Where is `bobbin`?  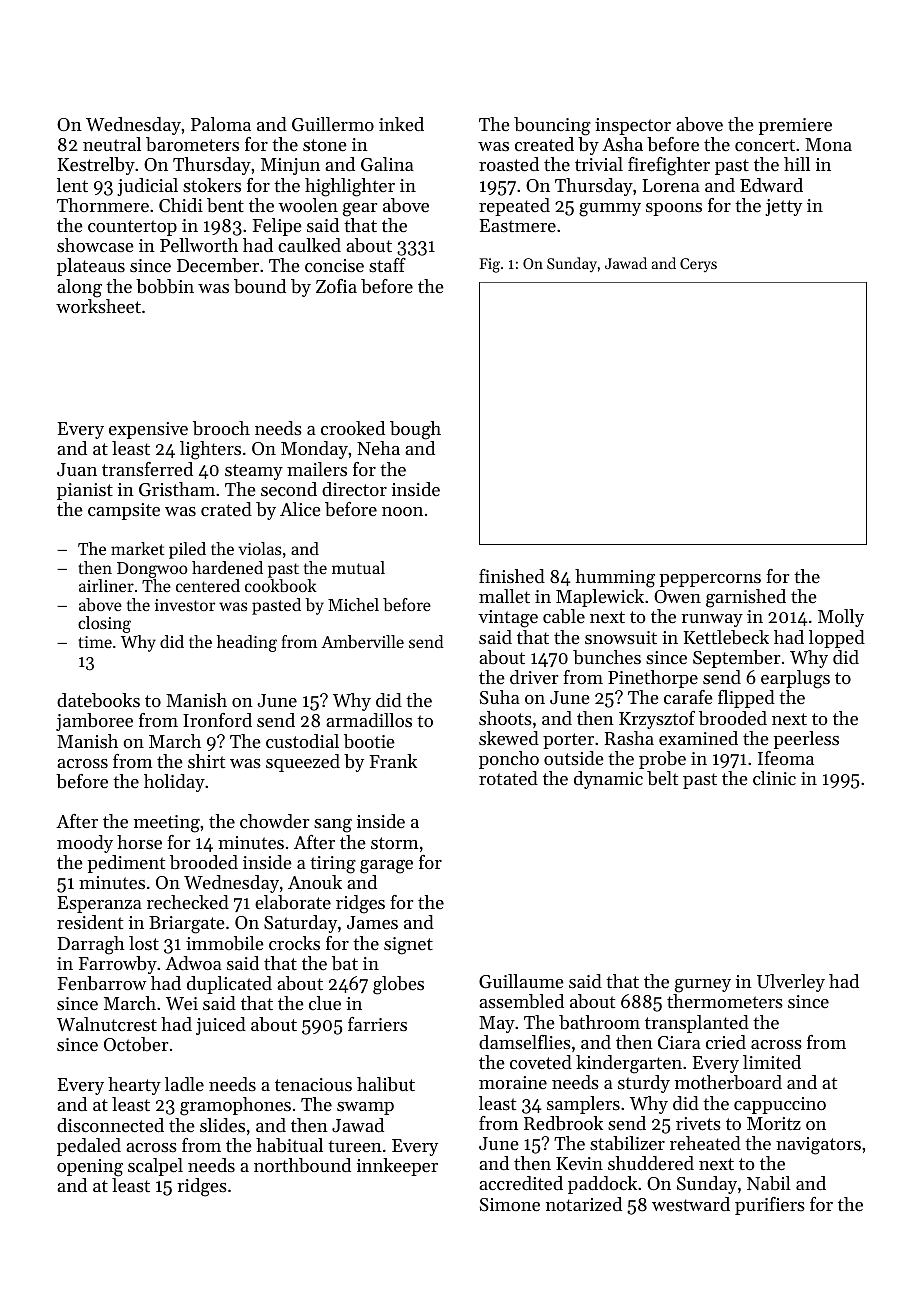 bobbin is located at coordinates (165, 286).
